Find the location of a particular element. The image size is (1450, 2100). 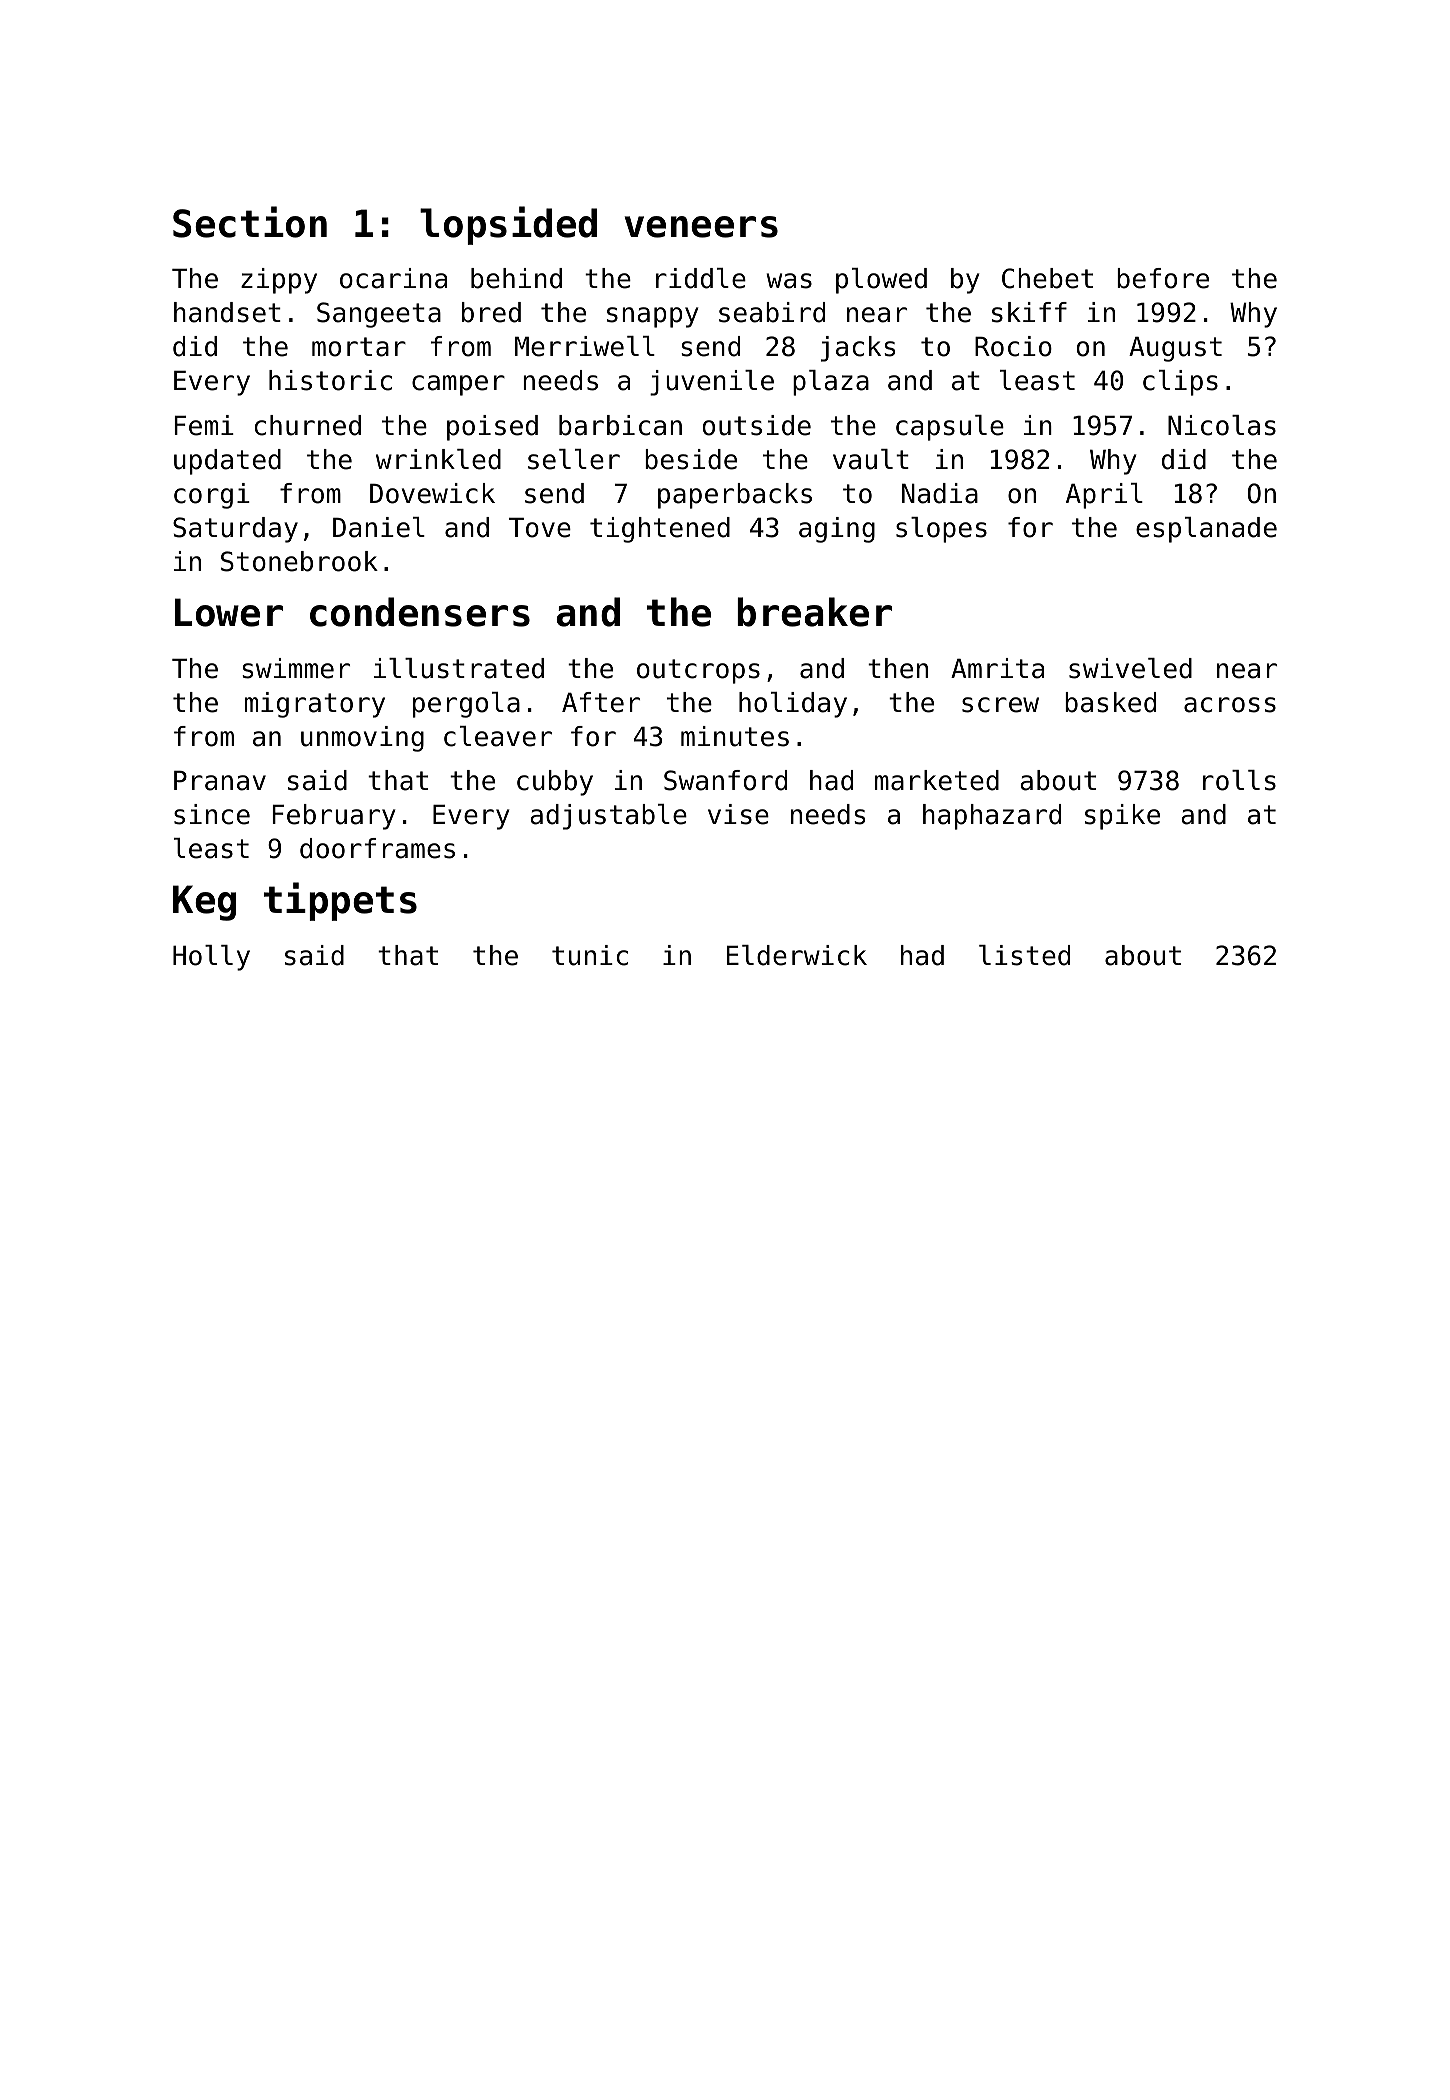

minutes is located at coordinates (735, 736).
